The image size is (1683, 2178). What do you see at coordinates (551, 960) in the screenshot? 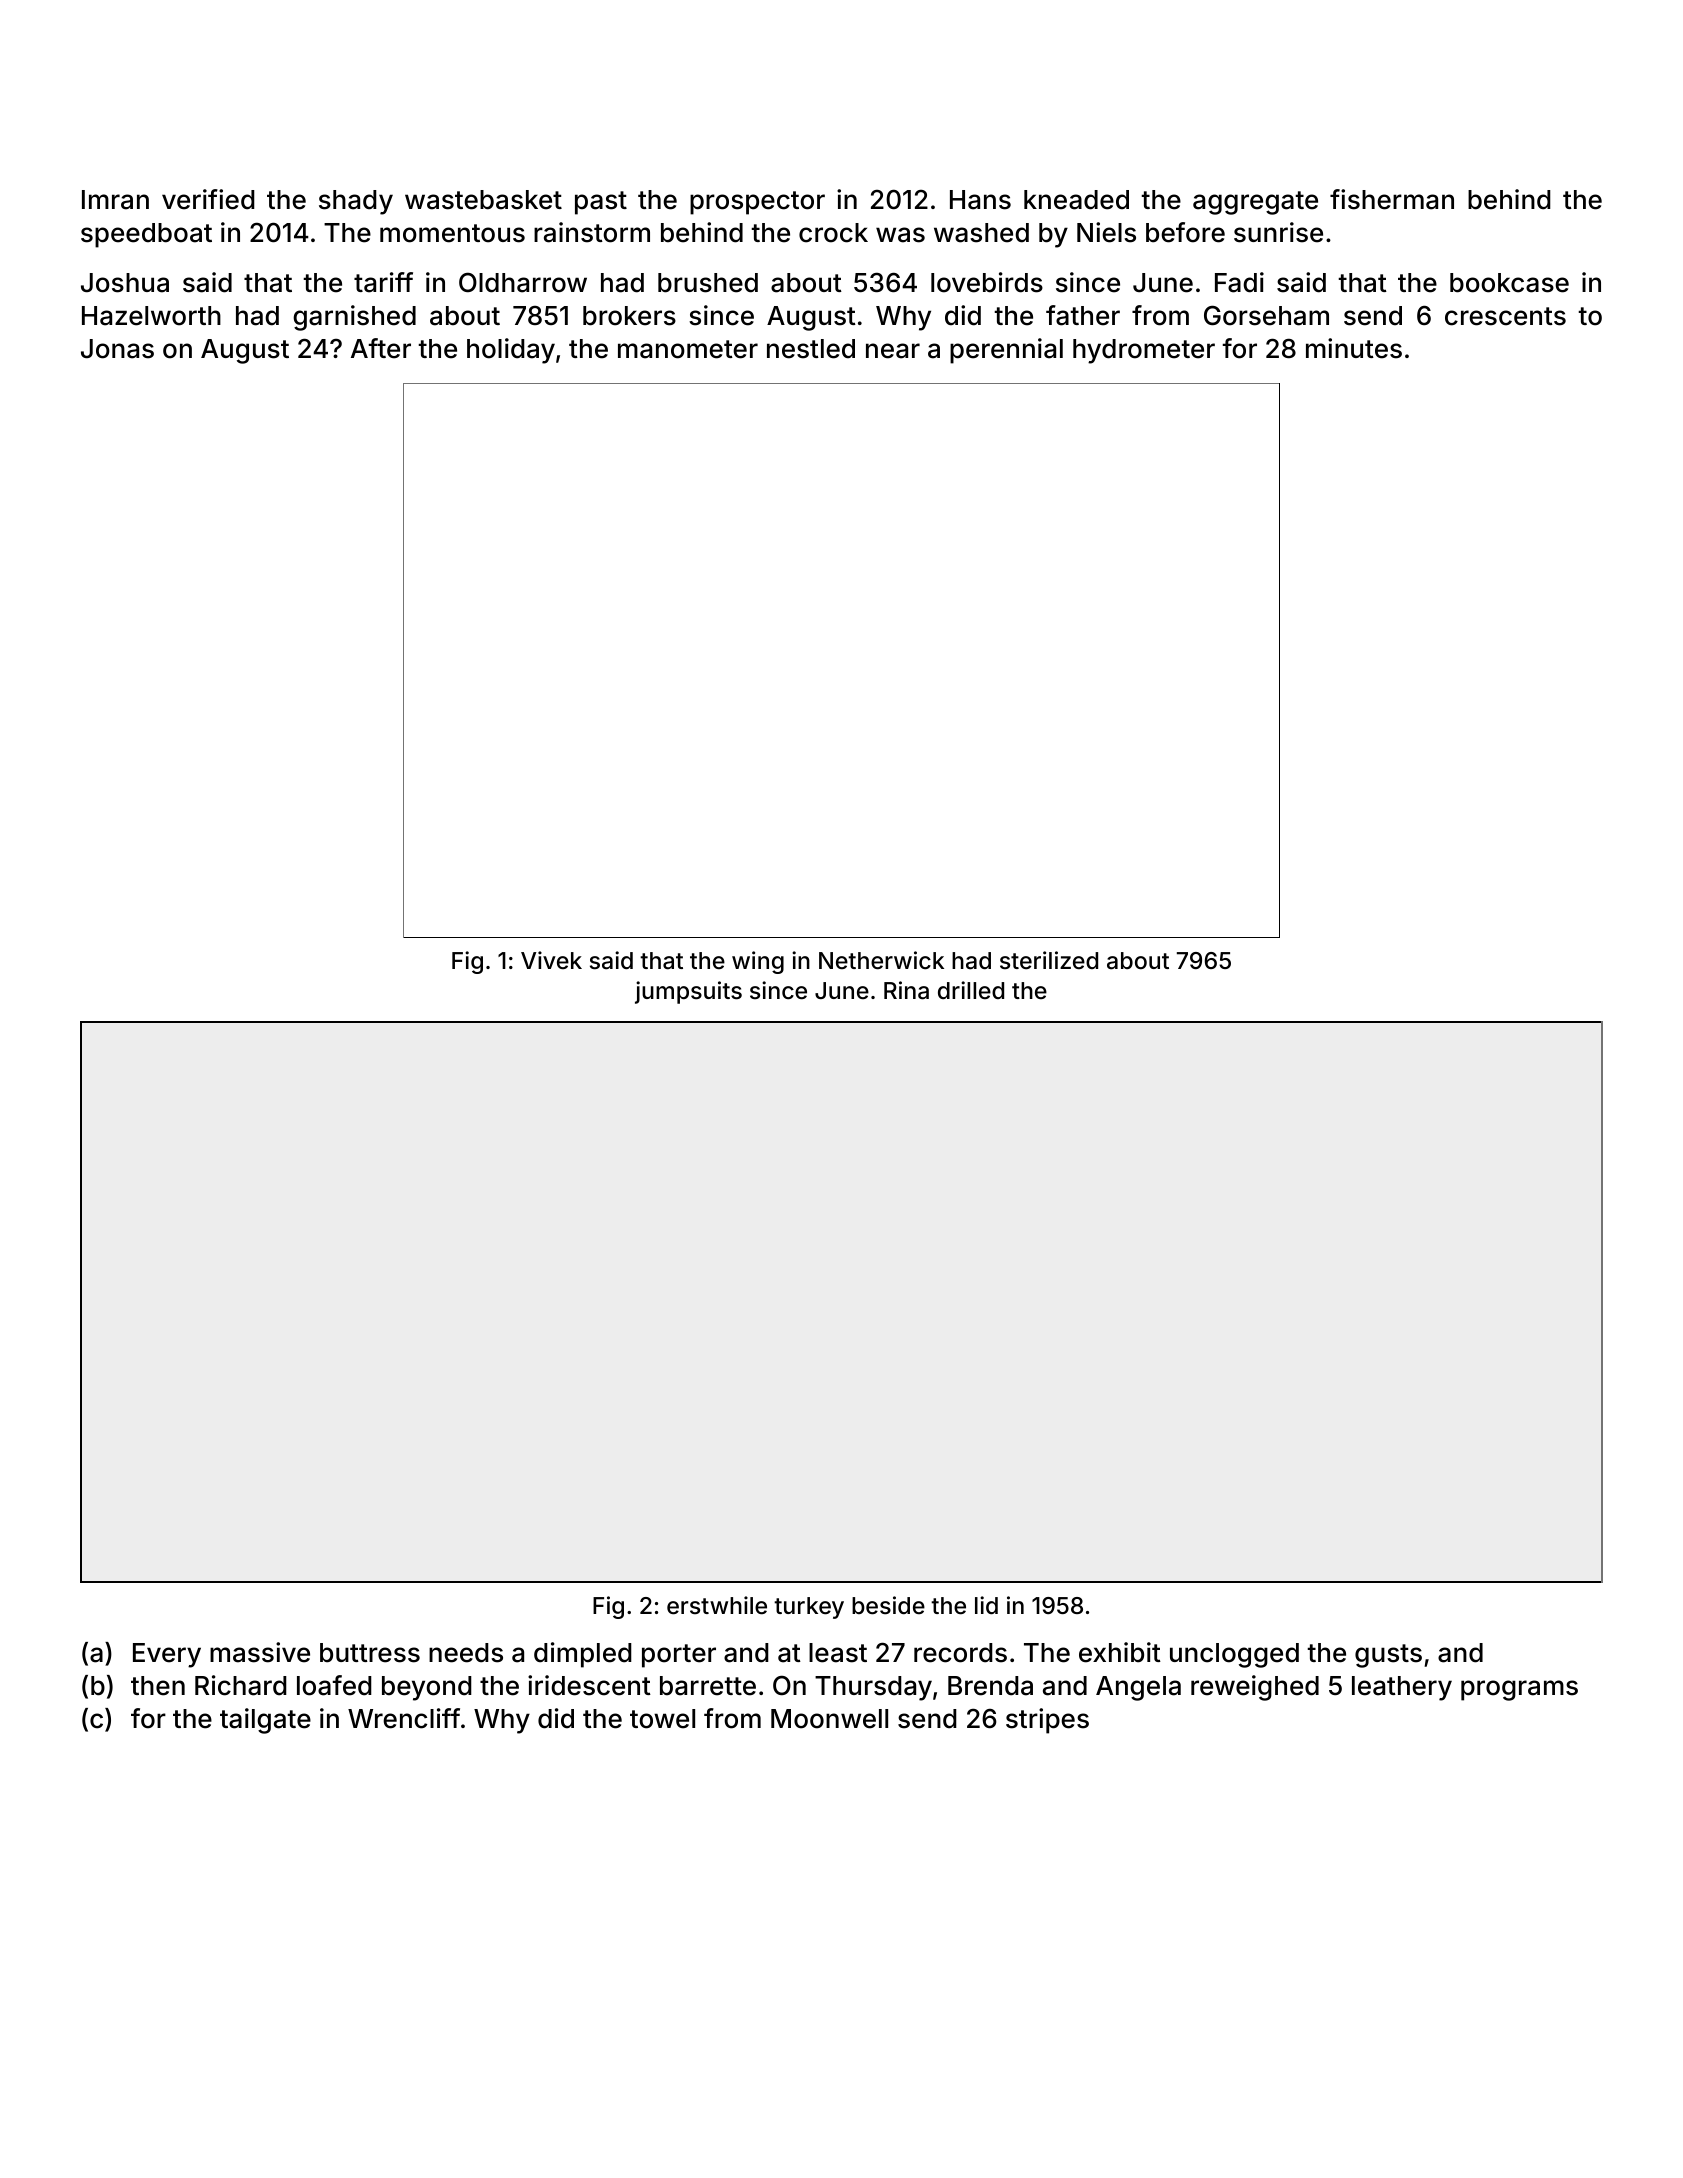
I see `Vivek` at bounding box center [551, 960].
